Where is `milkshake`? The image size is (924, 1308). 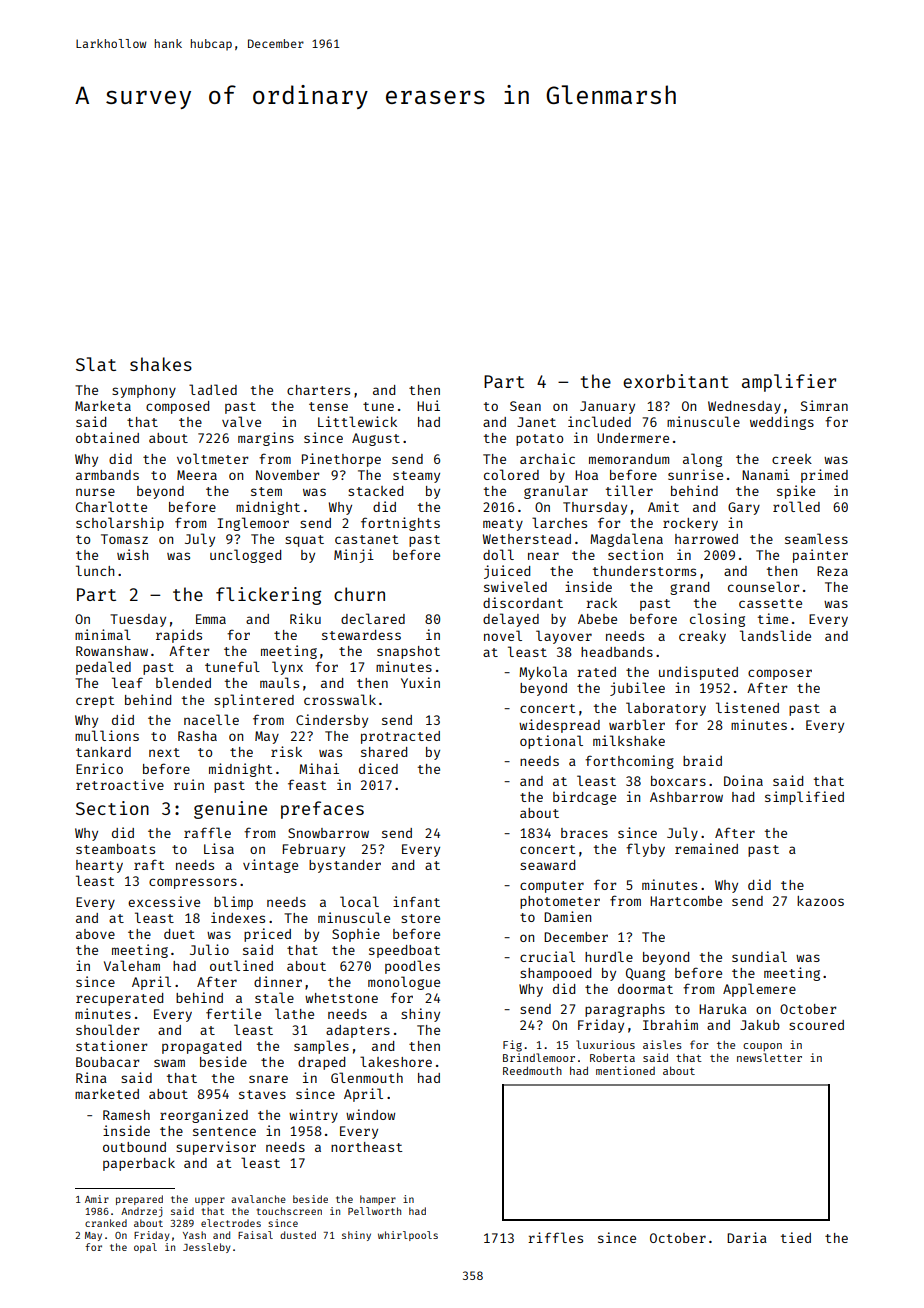 milkshake is located at coordinates (629, 740).
